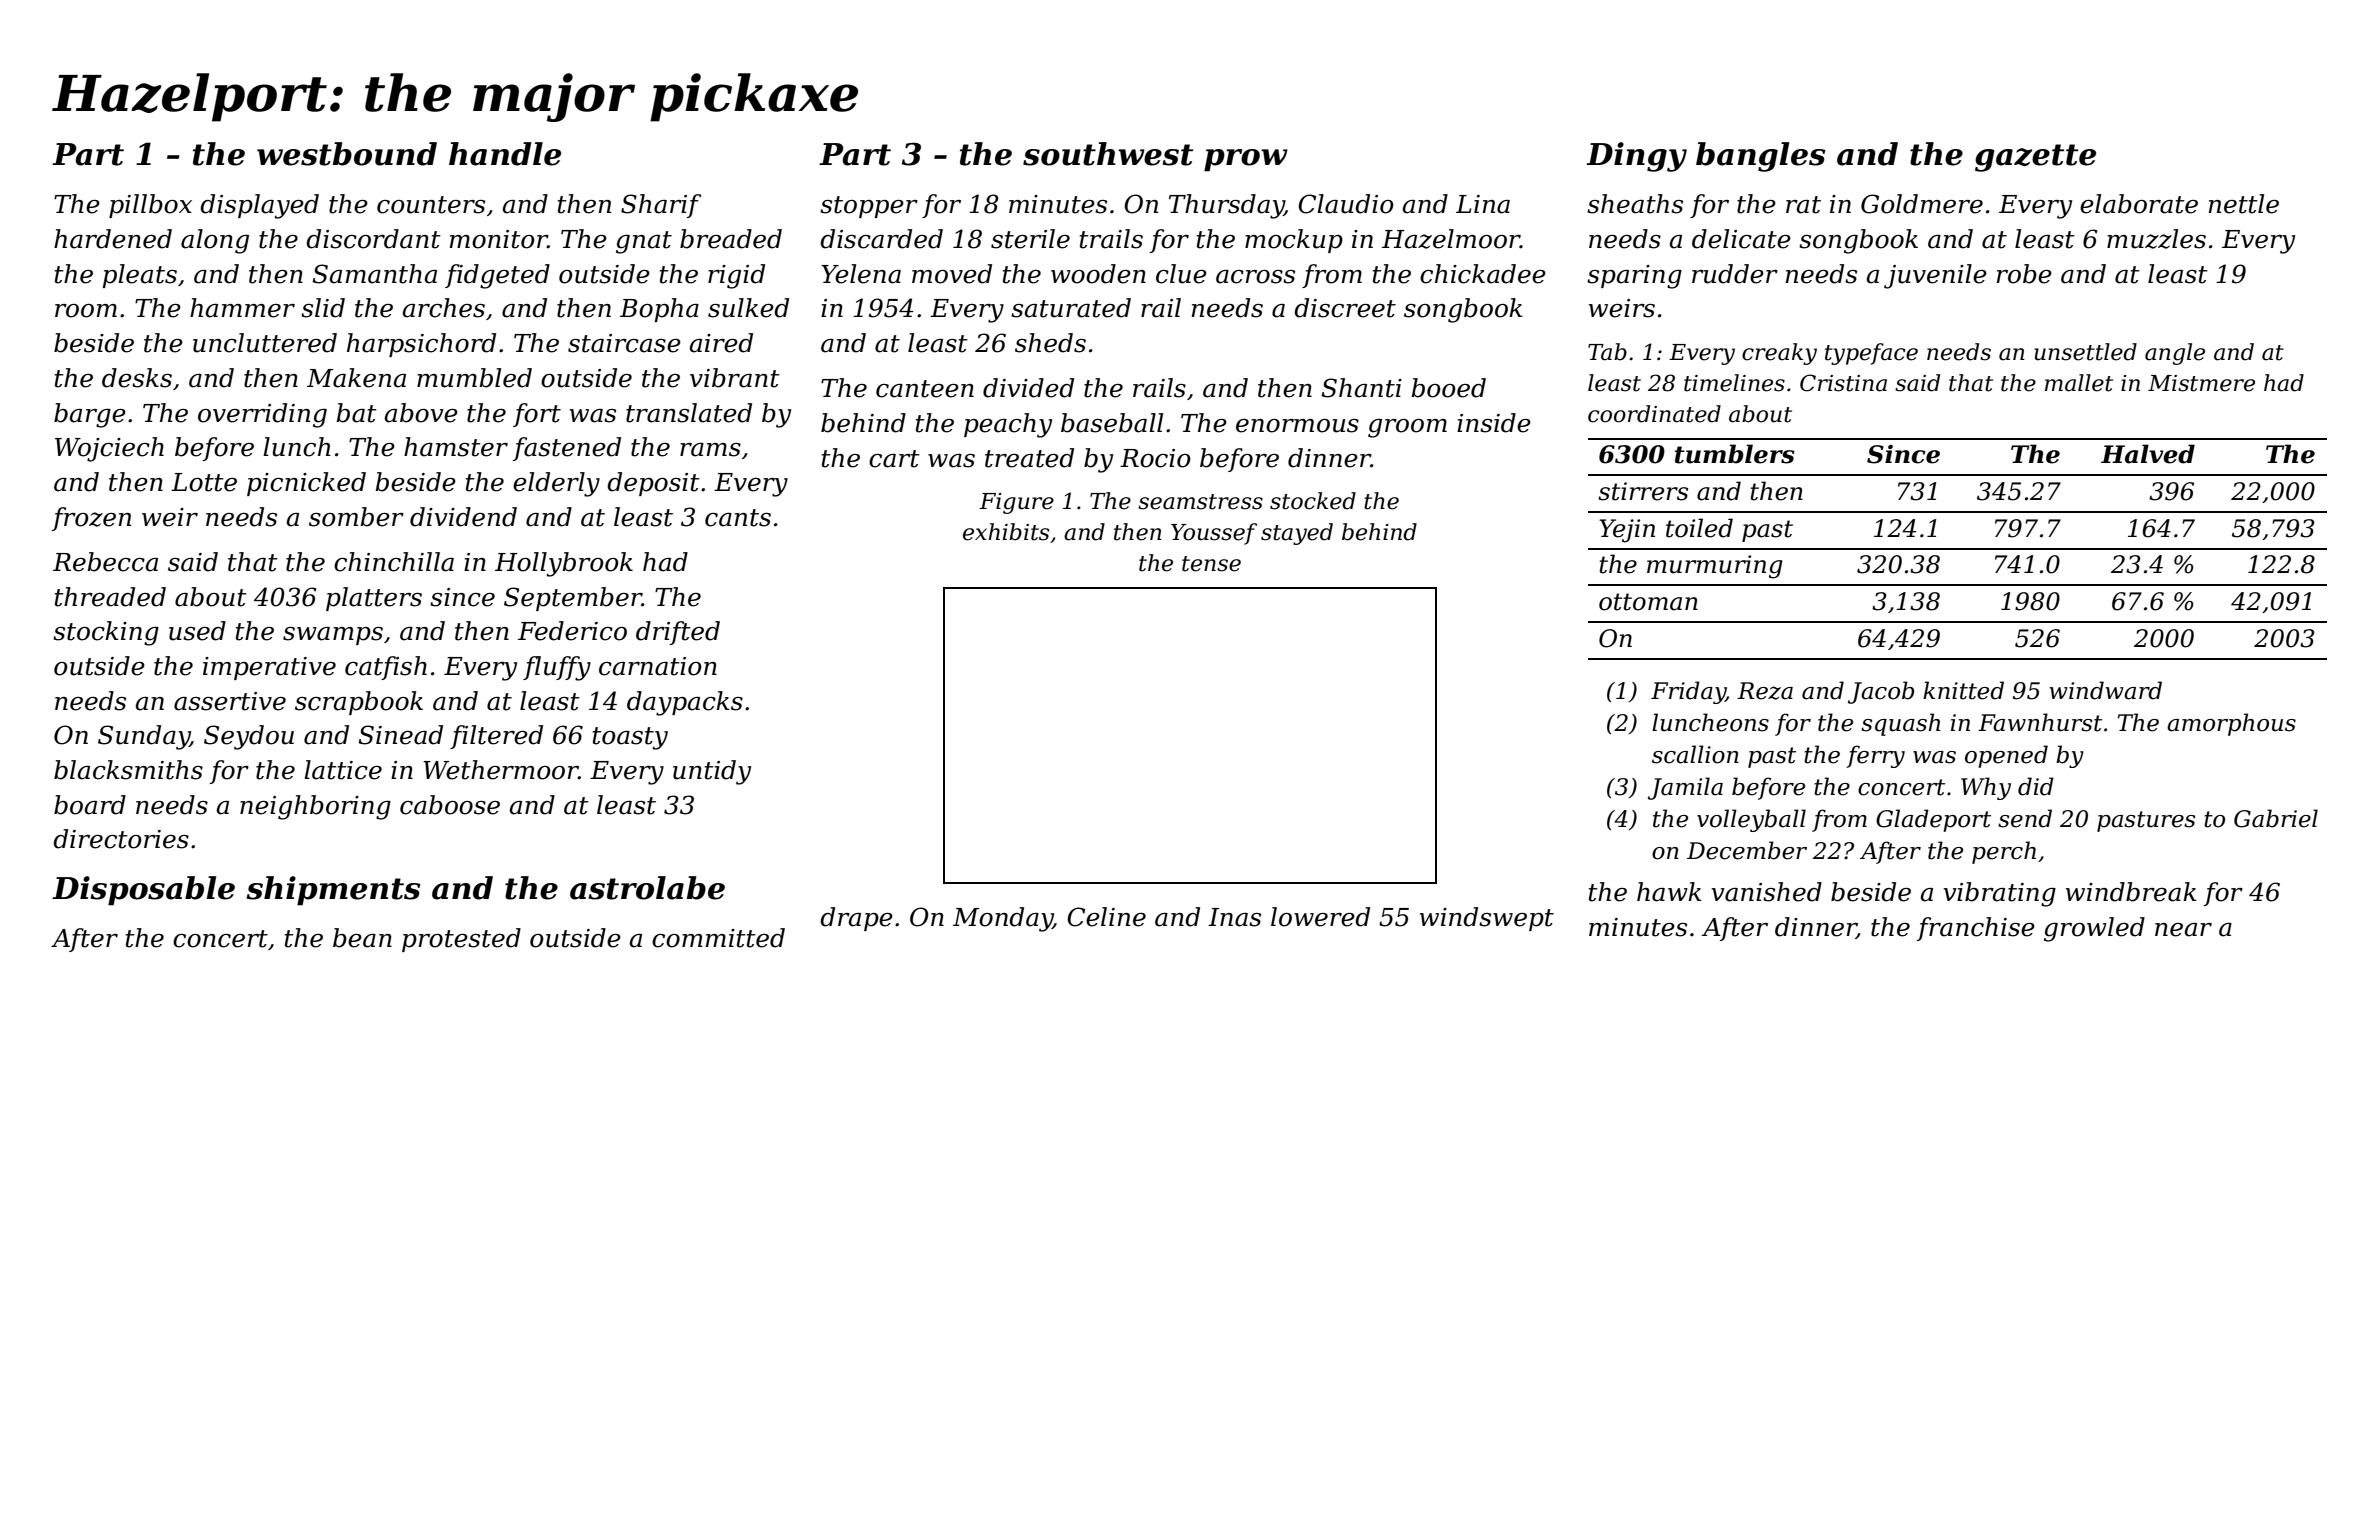  What do you see at coordinates (2024, 274) in the page?
I see `robe` at bounding box center [2024, 274].
